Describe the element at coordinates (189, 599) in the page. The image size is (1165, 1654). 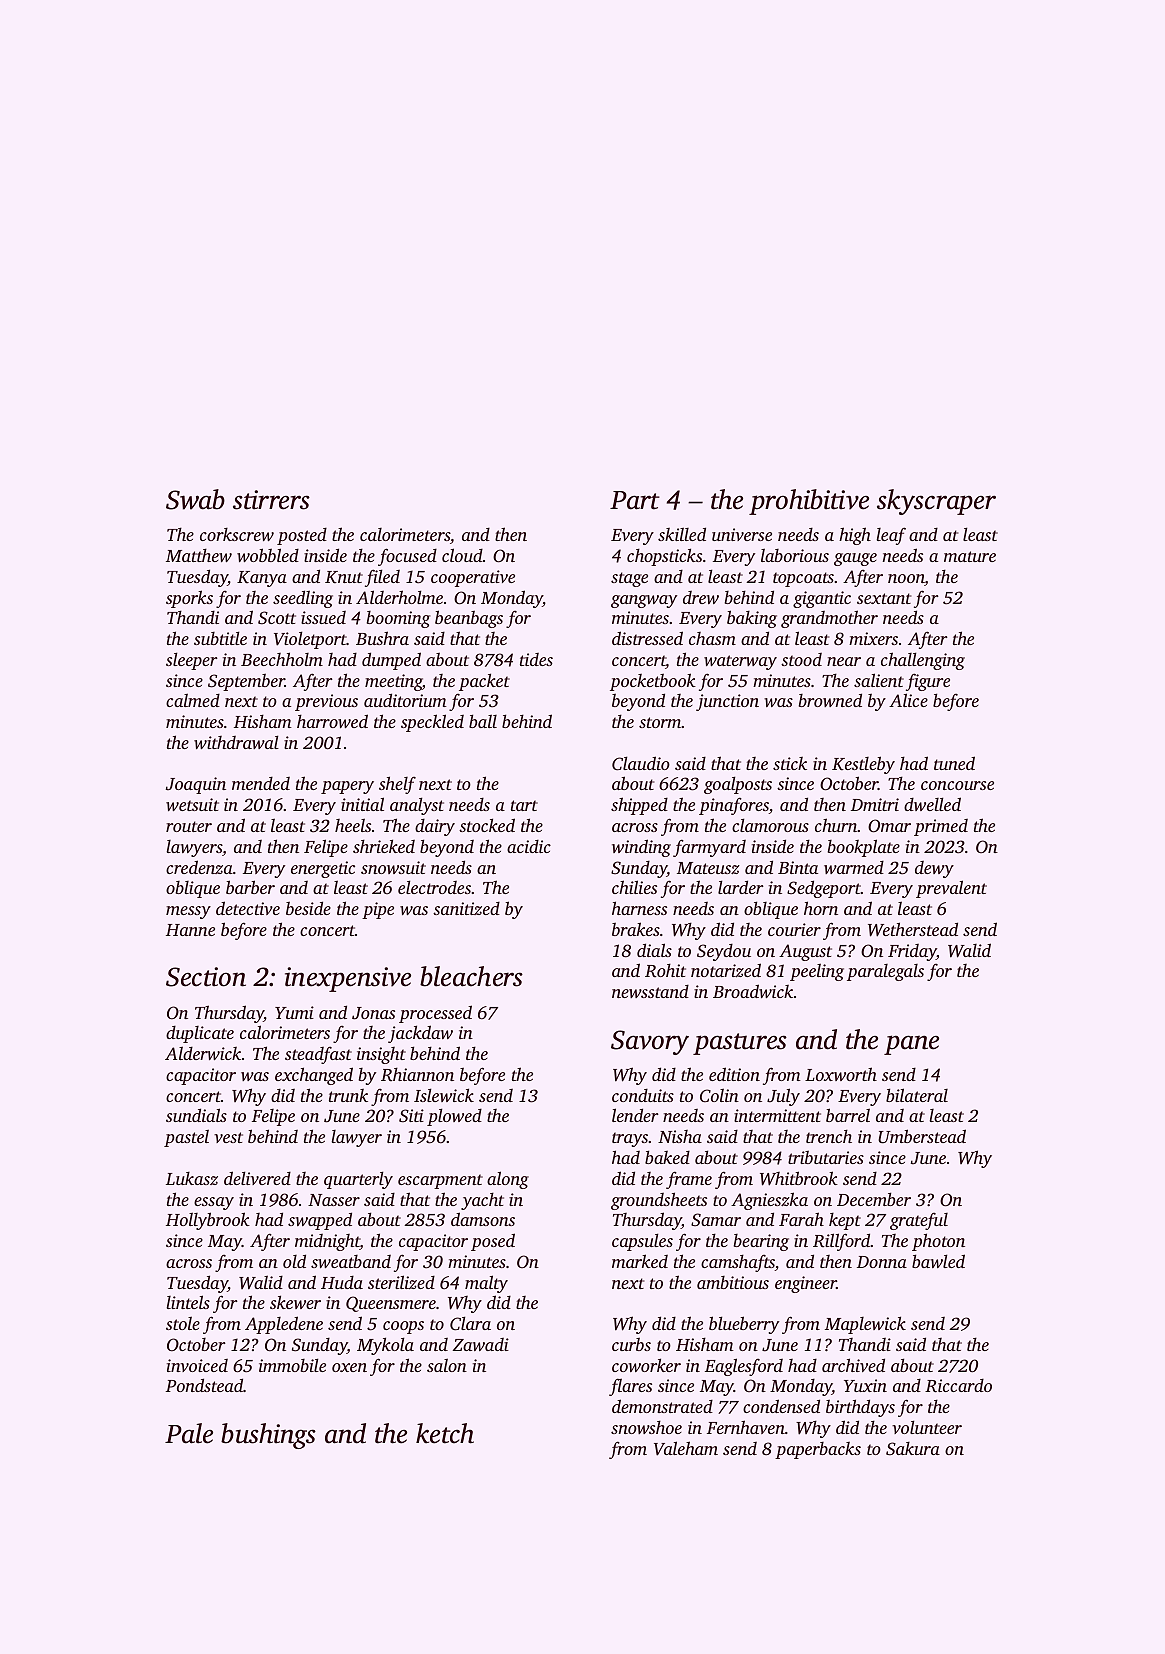
I see `sporks` at that location.
